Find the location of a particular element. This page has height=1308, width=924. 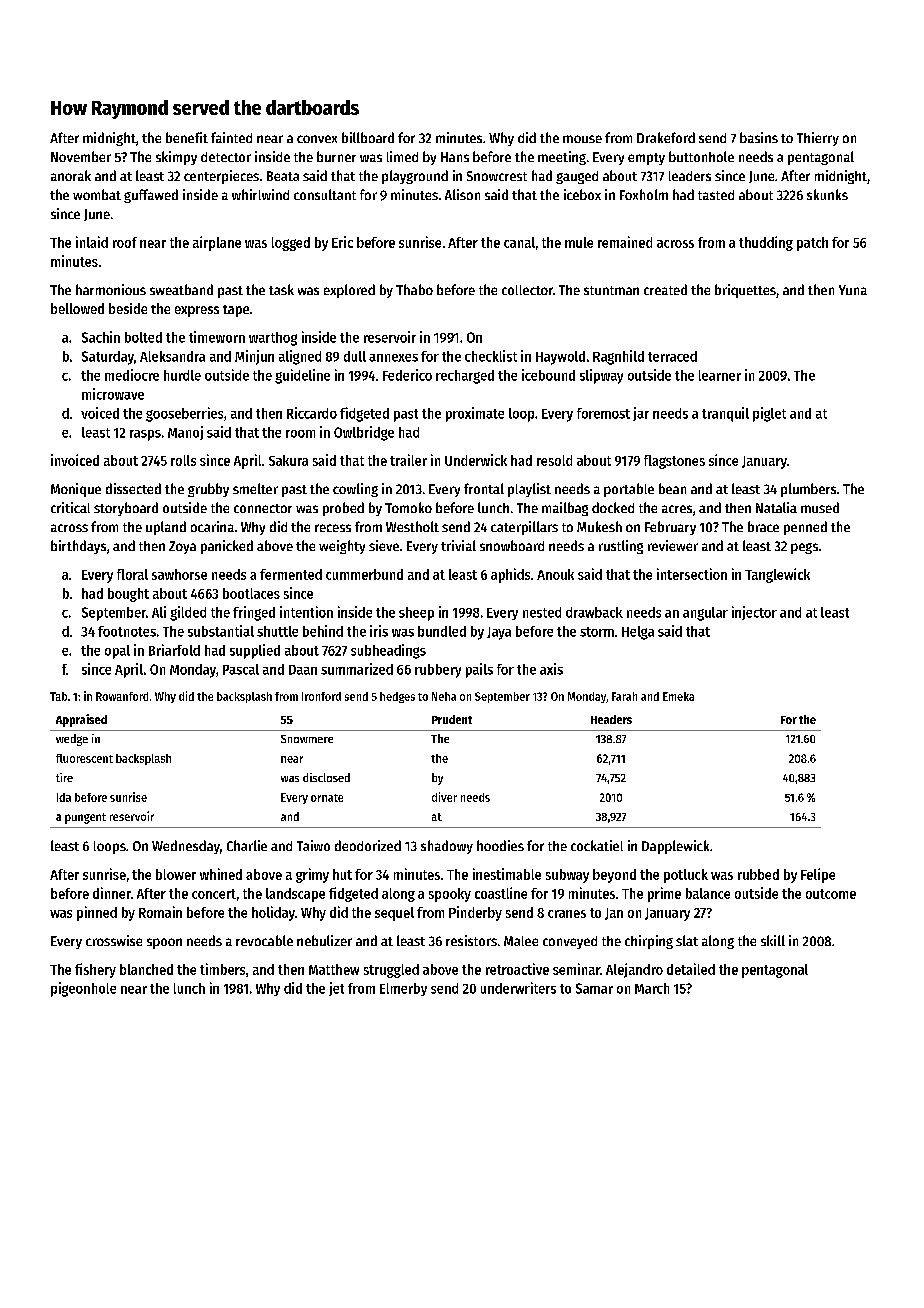

mule is located at coordinates (579, 242).
